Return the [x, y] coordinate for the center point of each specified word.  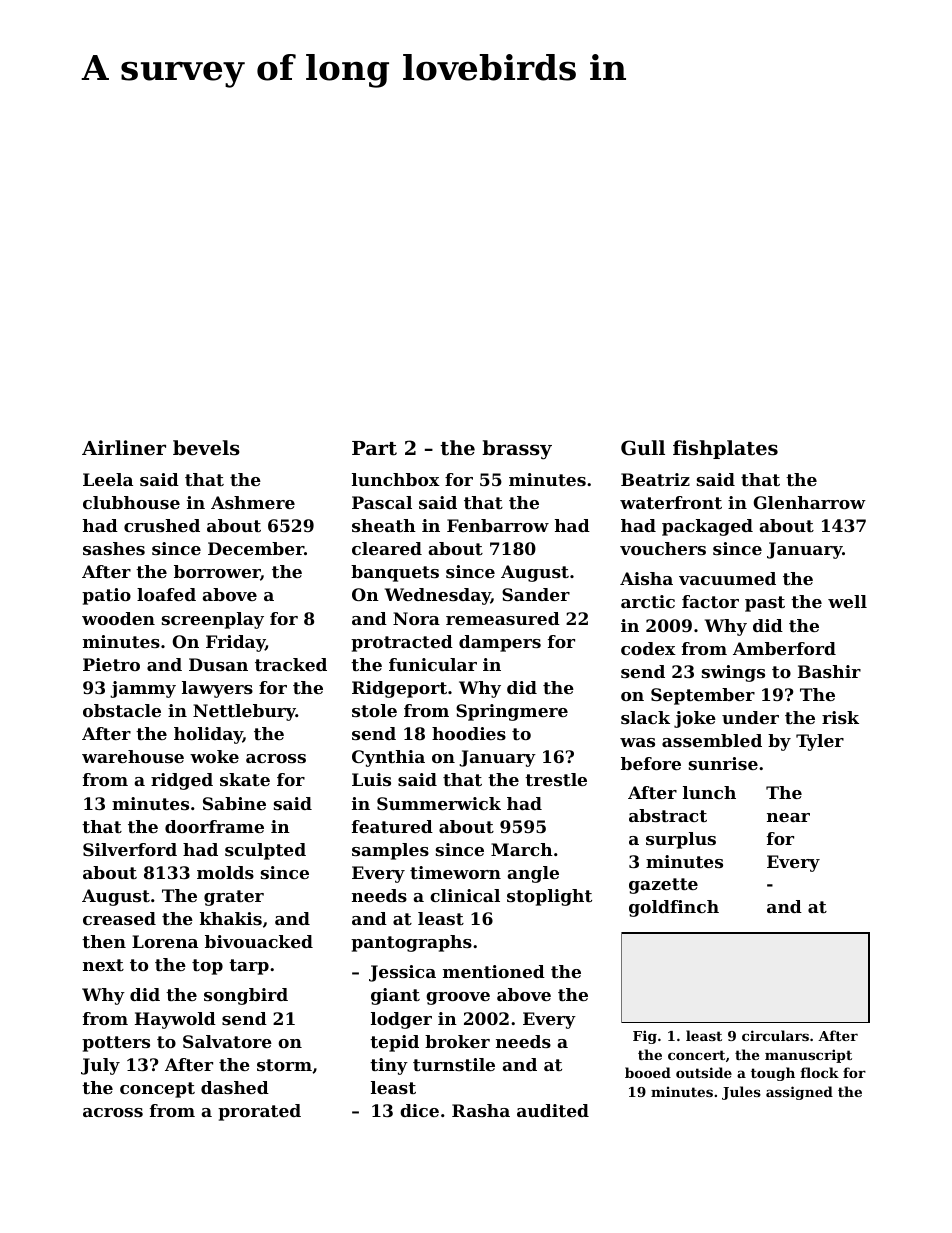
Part [374, 448]
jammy [143, 689]
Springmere [512, 712]
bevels [206, 448]
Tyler [820, 742]
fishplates [725, 449]
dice [419, 1110]
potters [116, 1044]
